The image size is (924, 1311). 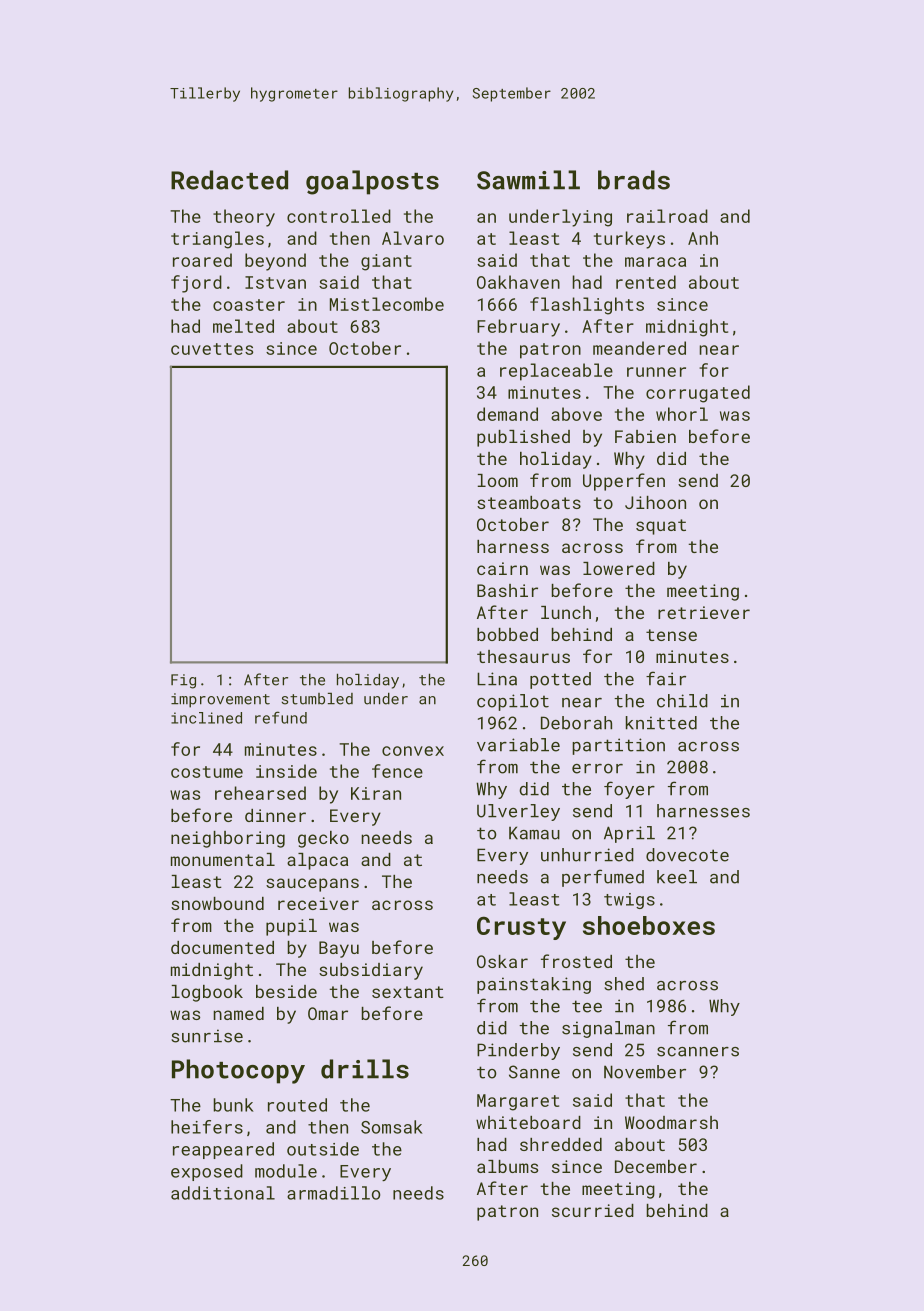 What do you see at coordinates (372, 182) in the screenshot?
I see `goalposts` at bounding box center [372, 182].
